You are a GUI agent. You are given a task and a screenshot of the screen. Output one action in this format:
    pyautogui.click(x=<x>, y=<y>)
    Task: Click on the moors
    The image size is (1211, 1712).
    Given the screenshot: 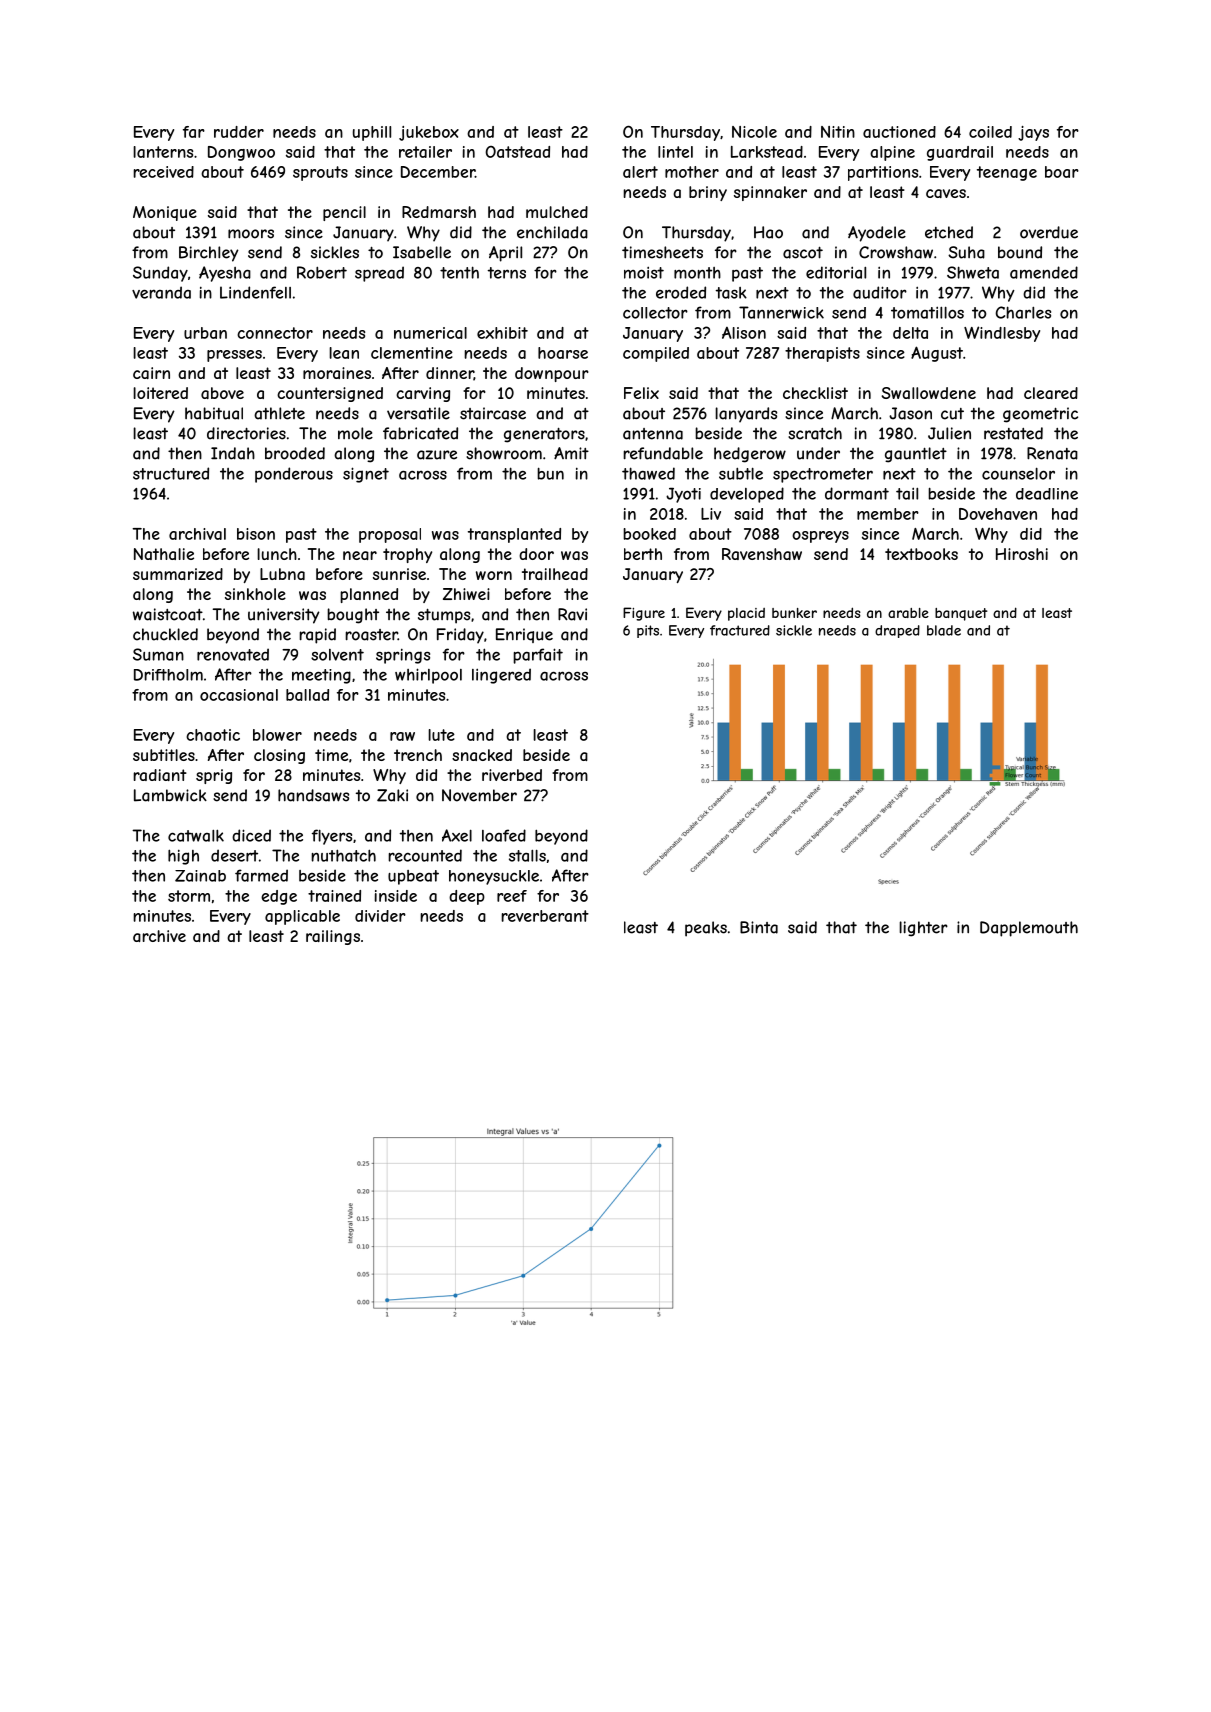 What is the action you would take?
    pyautogui.click(x=251, y=234)
